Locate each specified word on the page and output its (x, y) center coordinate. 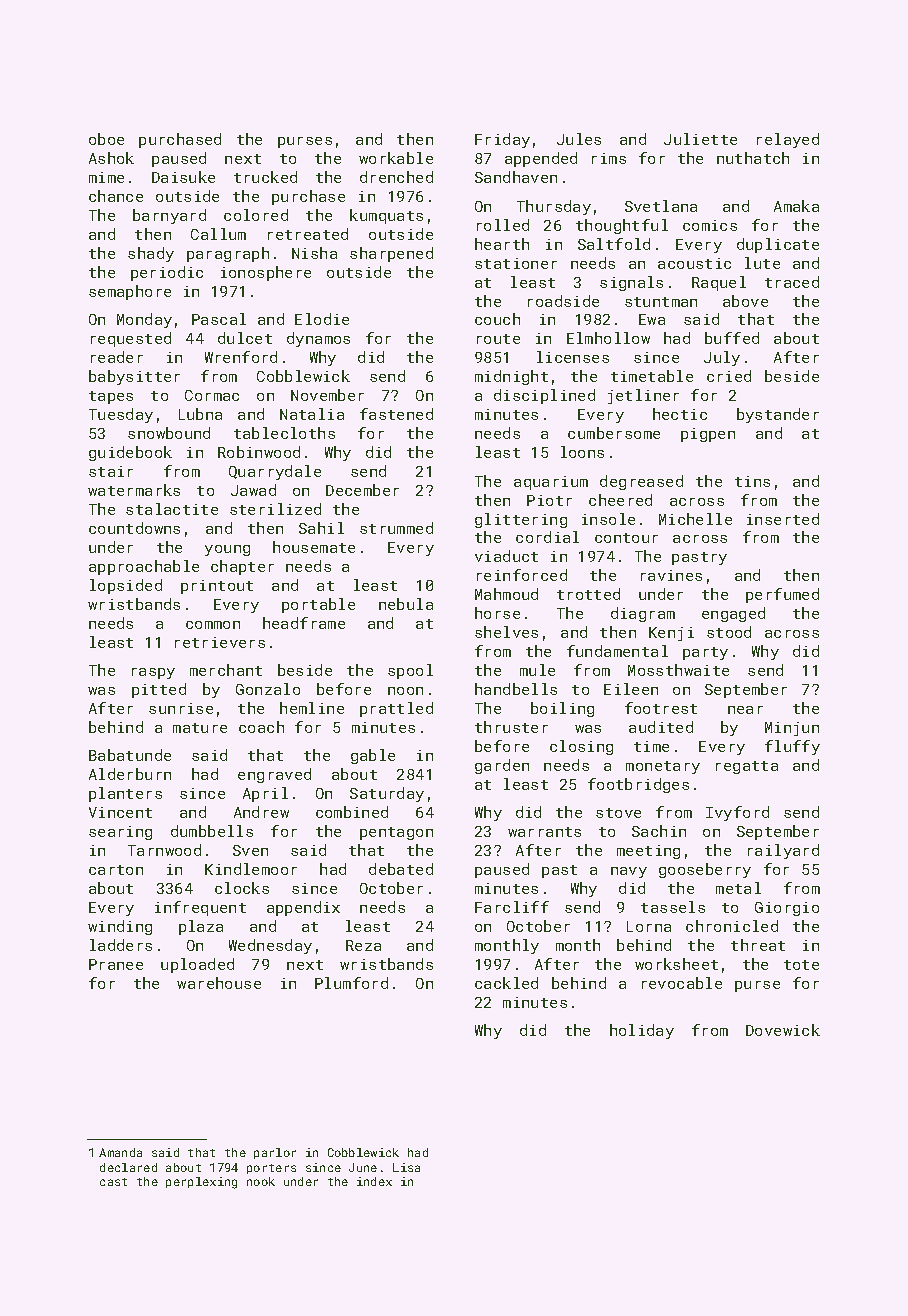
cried (729, 376)
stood (729, 632)
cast (113, 1182)
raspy (153, 673)
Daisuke (183, 177)
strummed (396, 528)
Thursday (554, 207)
